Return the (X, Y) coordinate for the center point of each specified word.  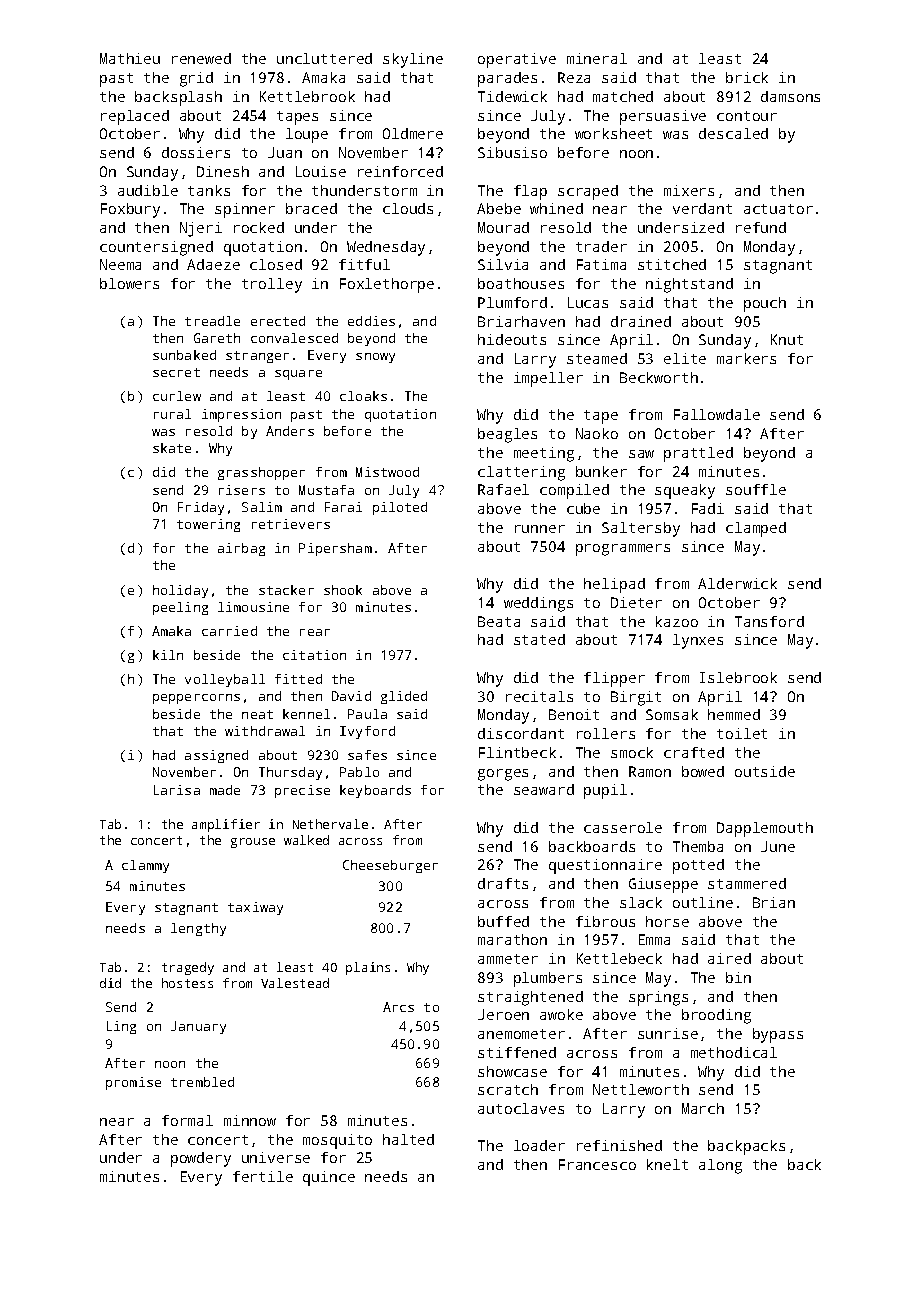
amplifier (226, 825)
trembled (202, 1082)
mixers (689, 190)
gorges (503, 775)
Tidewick (512, 96)
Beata (499, 621)
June (778, 846)
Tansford (769, 621)
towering (208, 525)
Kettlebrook (307, 96)
